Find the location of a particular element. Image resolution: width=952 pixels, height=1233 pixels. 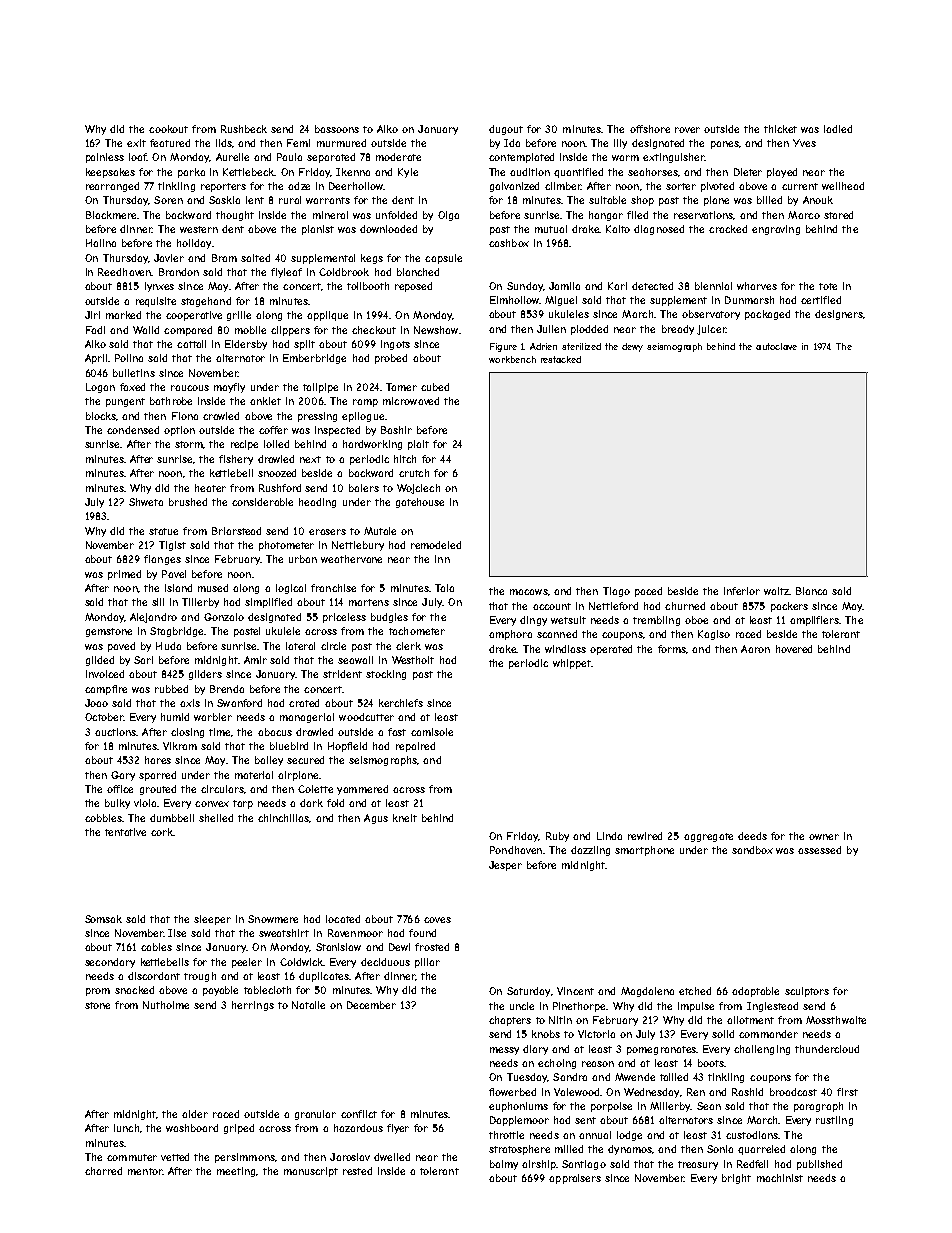

cubed is located at coordinates (435, 387).
